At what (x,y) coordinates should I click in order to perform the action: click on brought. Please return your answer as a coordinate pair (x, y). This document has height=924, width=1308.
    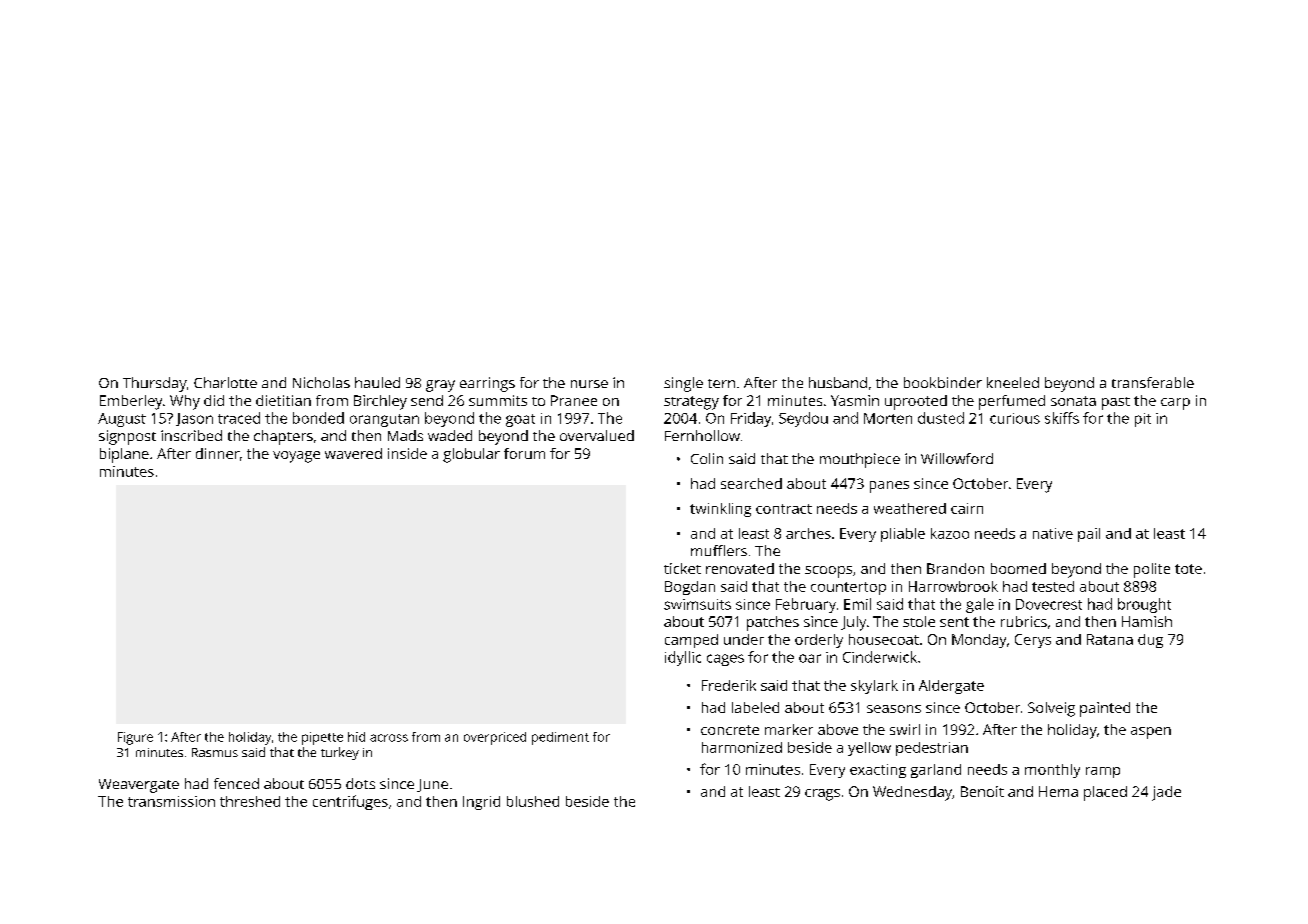
    Looking at the image, I should click on (1144, 605).
